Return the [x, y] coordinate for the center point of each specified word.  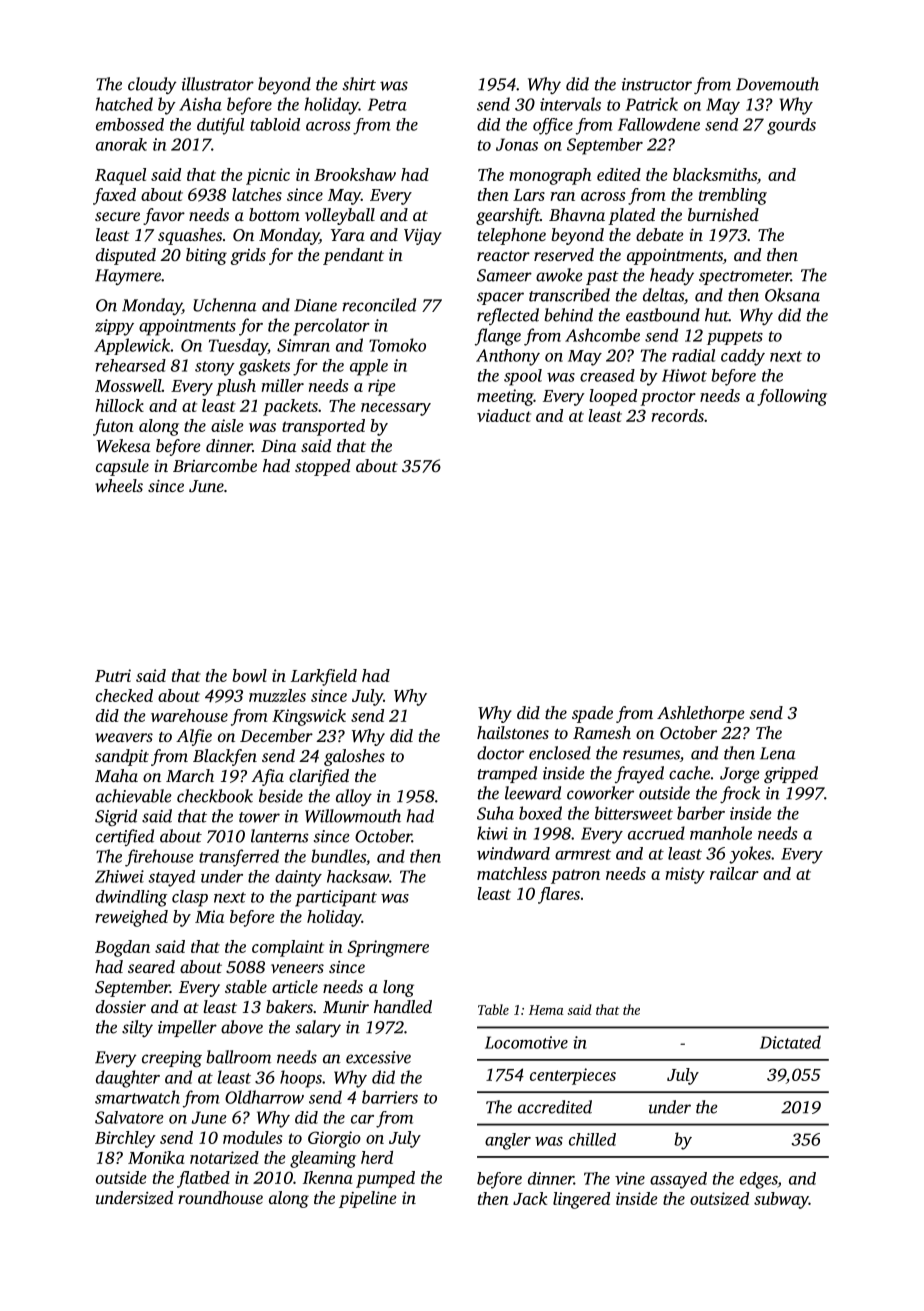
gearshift [508, 216]
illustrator [218, 84]
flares [559, 895]
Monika [156, 1157]
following [792, 397]
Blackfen [225, 757]
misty [685, 875]
